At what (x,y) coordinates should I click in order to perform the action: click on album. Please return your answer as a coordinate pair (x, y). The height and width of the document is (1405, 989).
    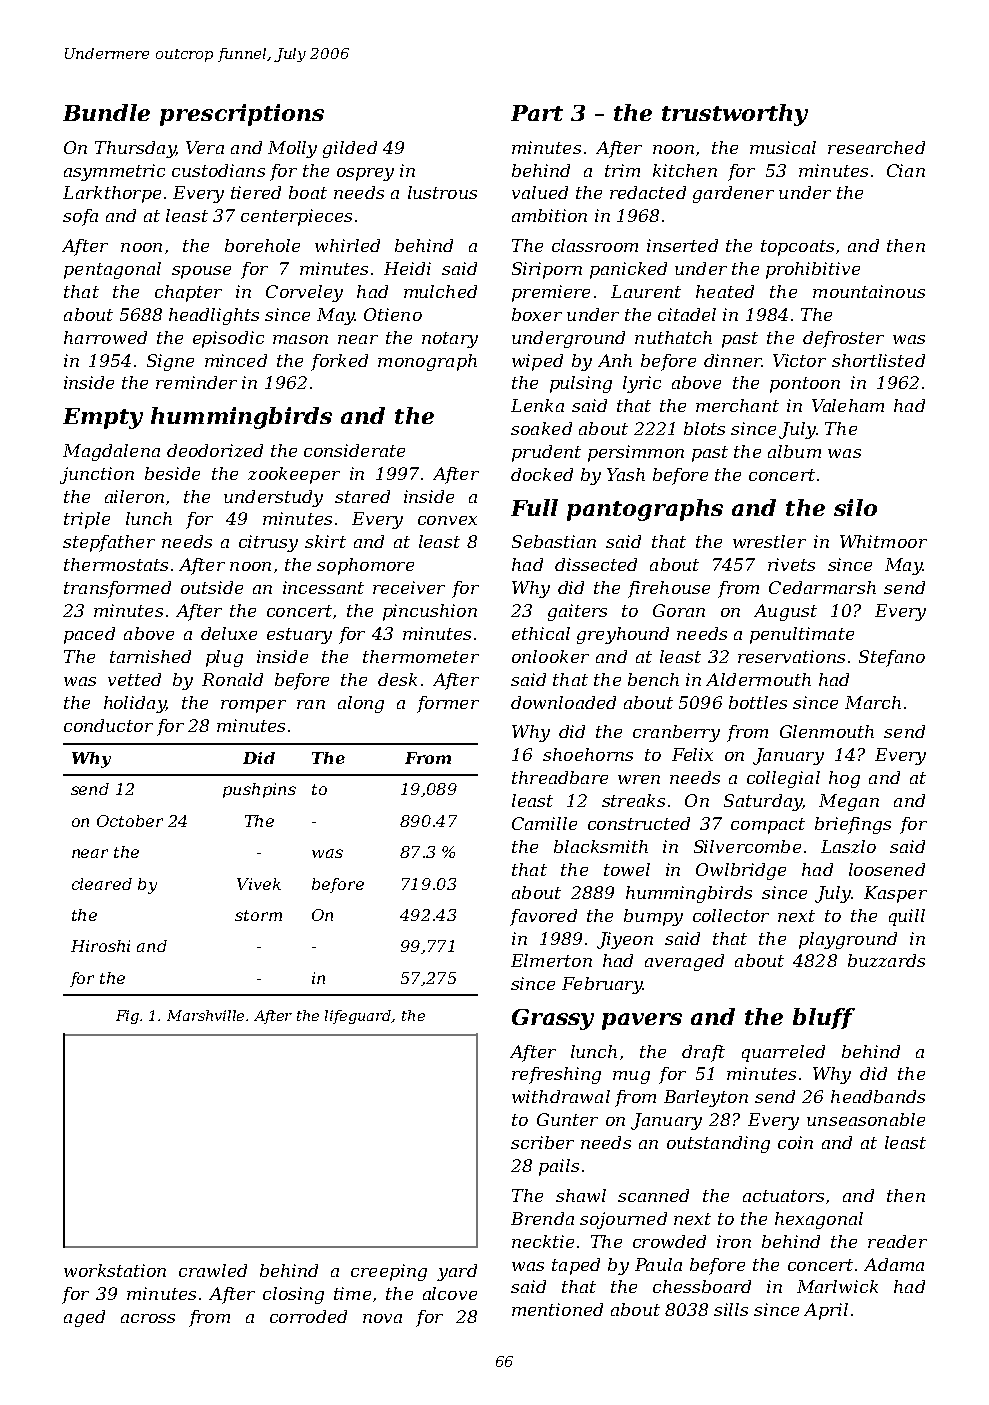
    Looking at the image, I should click on (794, 451).
